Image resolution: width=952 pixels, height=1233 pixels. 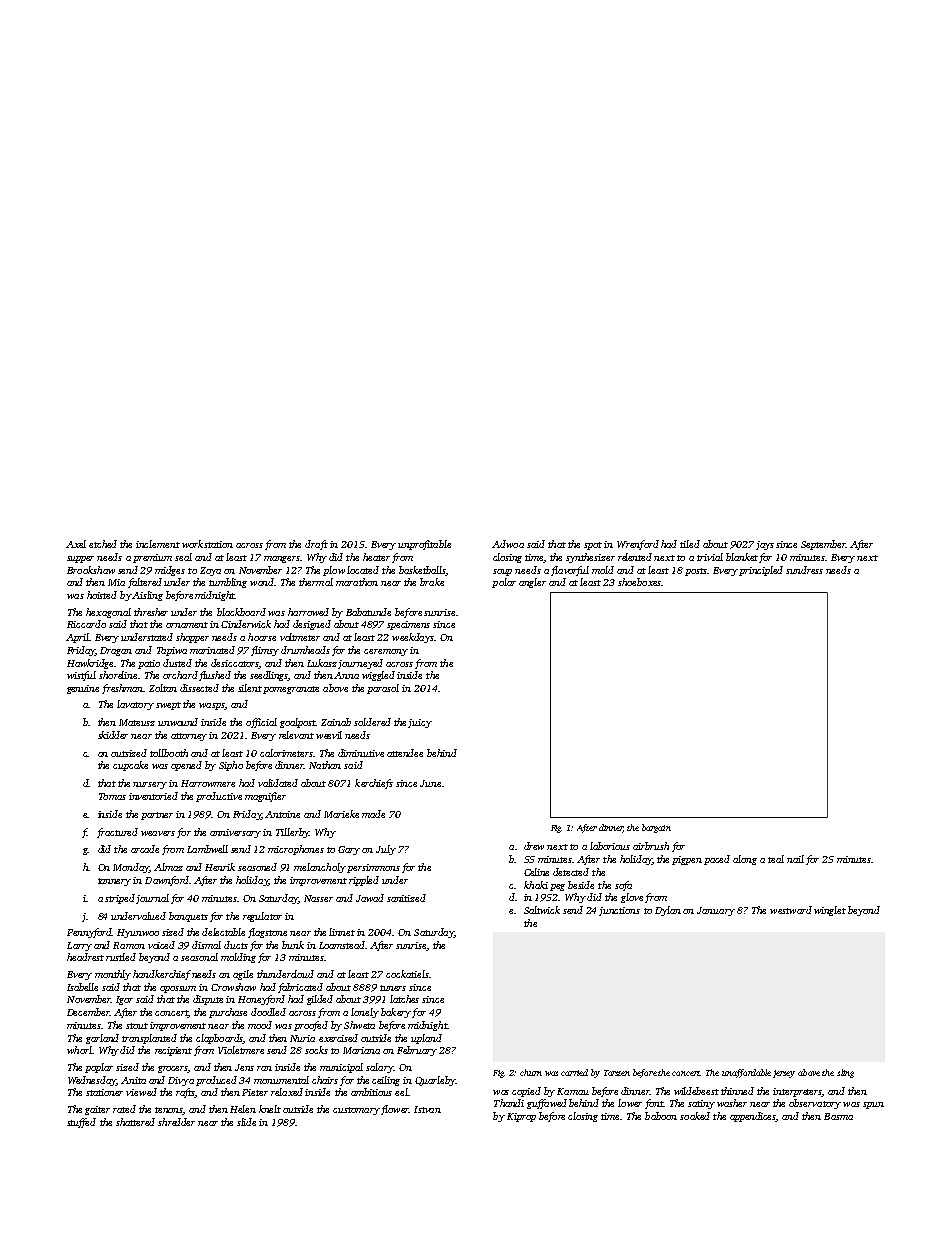 What do you see at coordinates (177, 663) in the screenshot?
I see `dusted` at bounding box center [177, 663].
